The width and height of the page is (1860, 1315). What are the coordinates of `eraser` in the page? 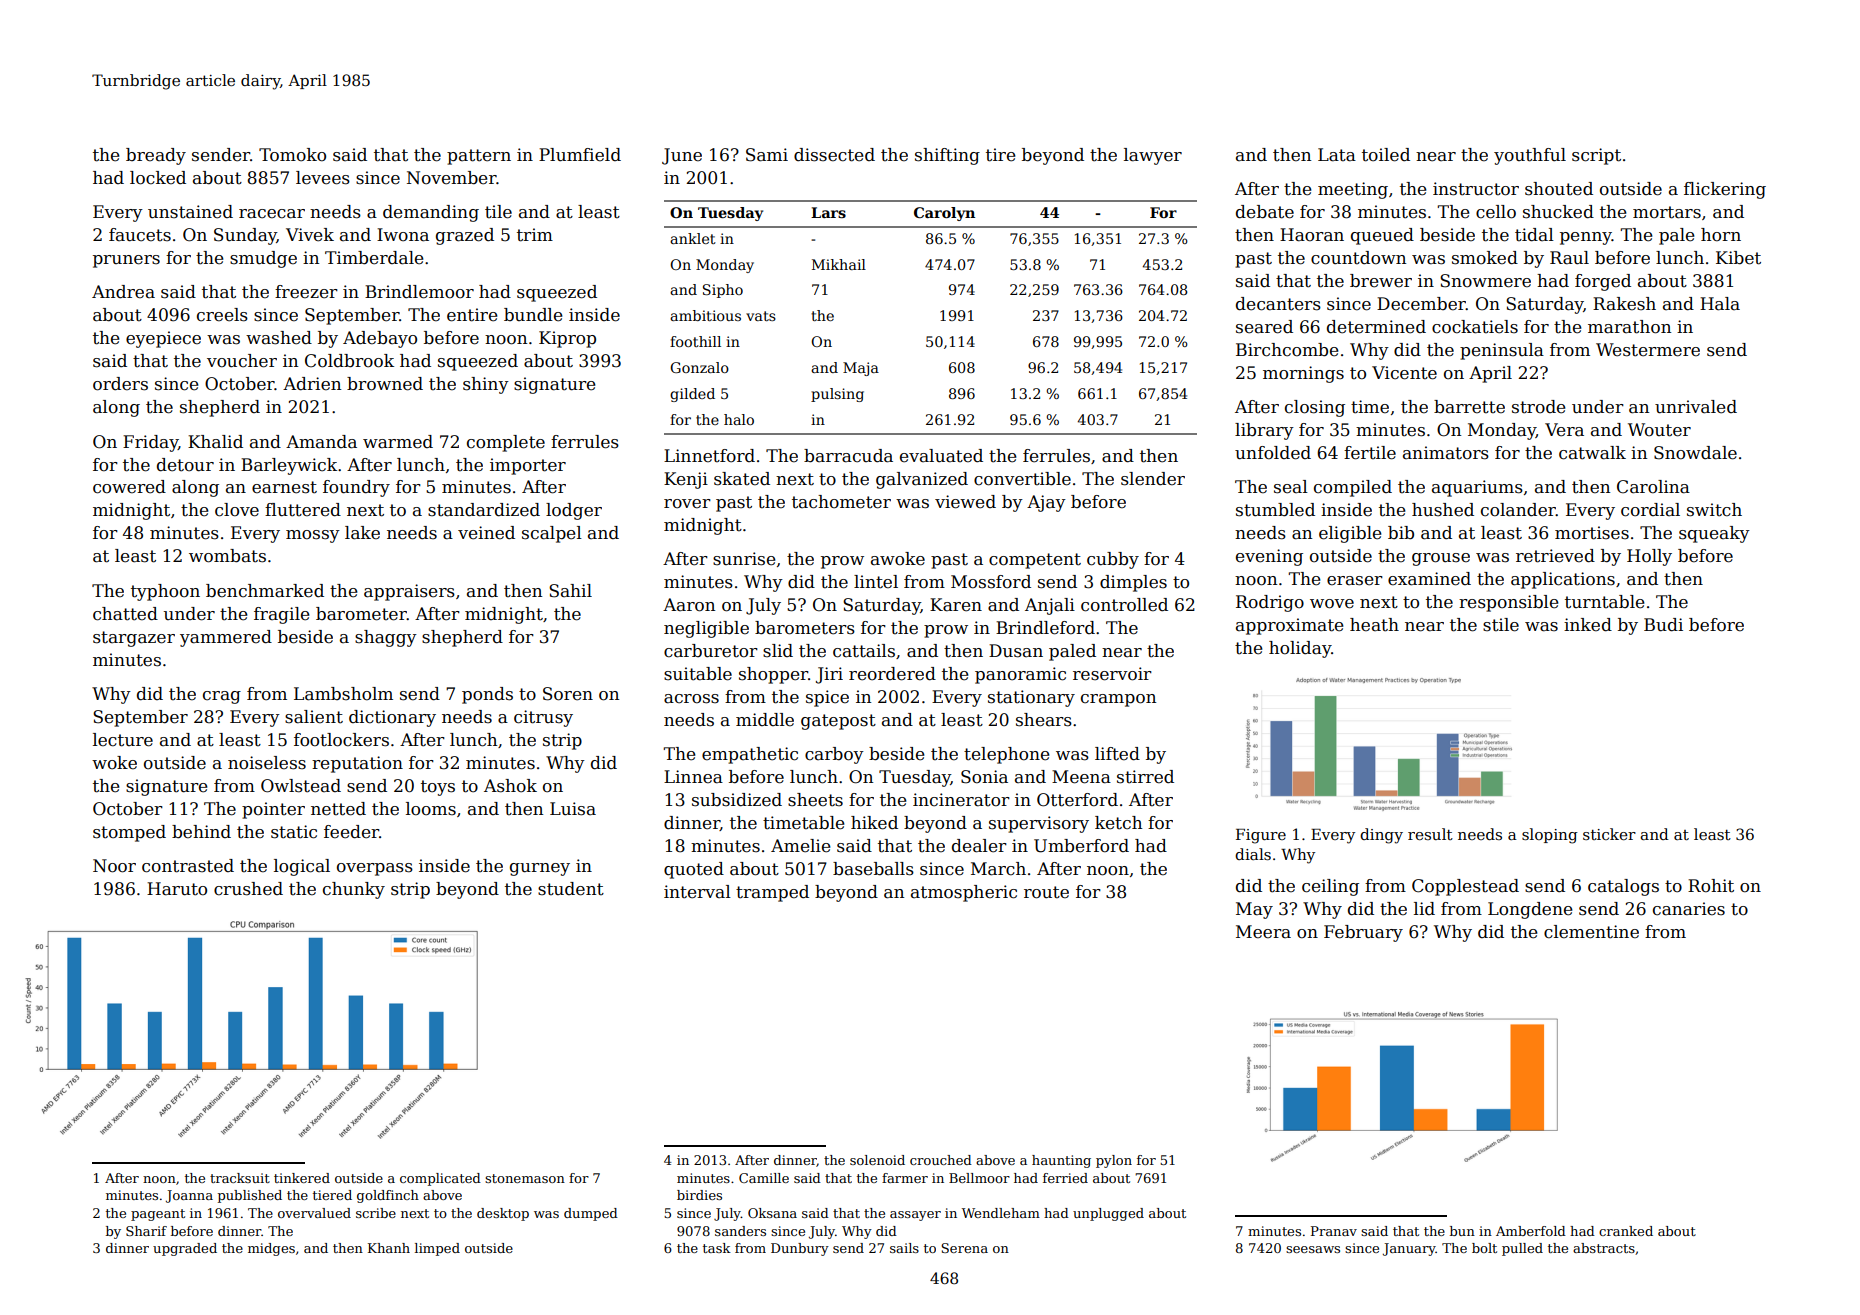 It's located at (1355, 581).
